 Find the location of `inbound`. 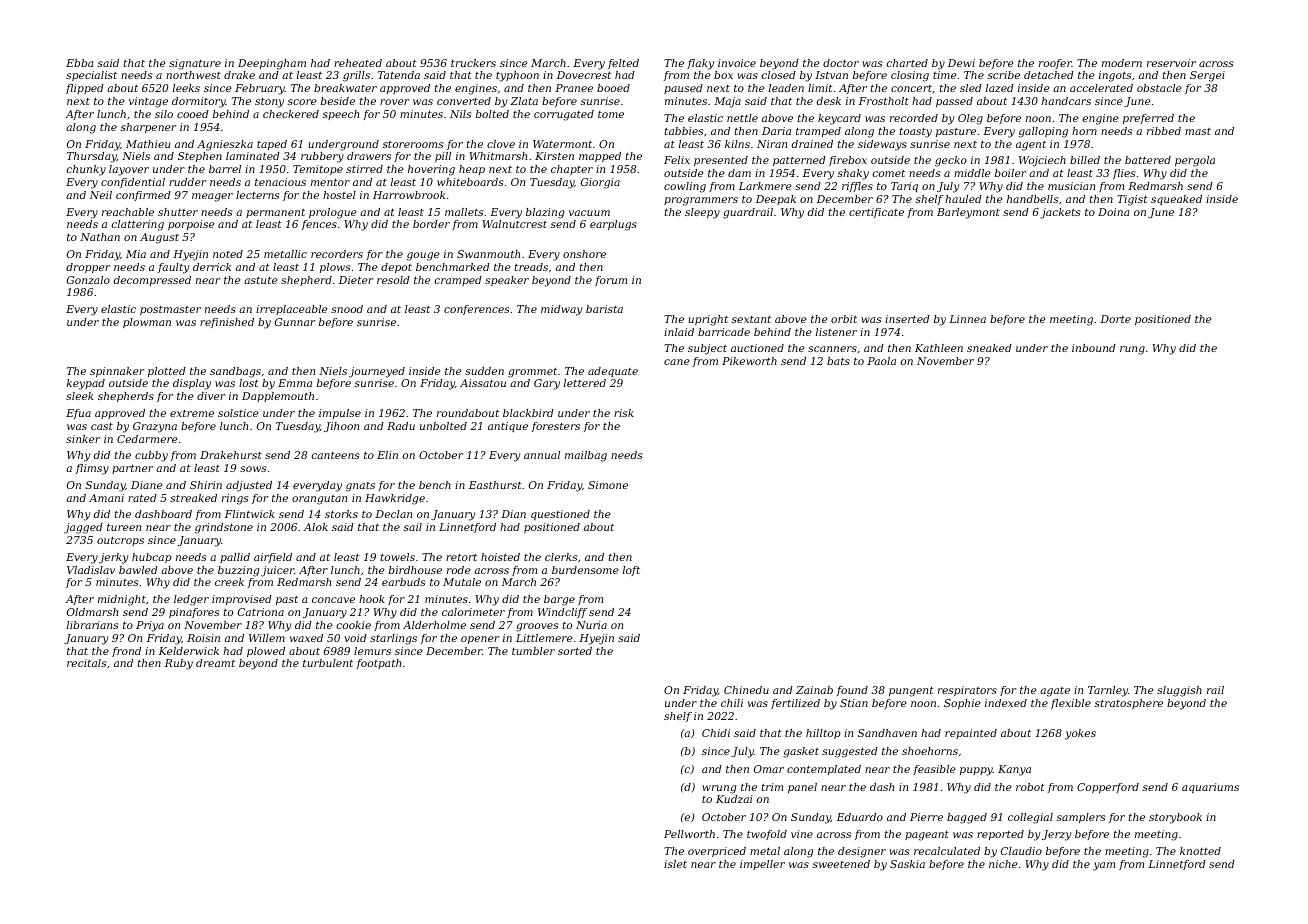

inbound is located at coordinates (1094, 348).
